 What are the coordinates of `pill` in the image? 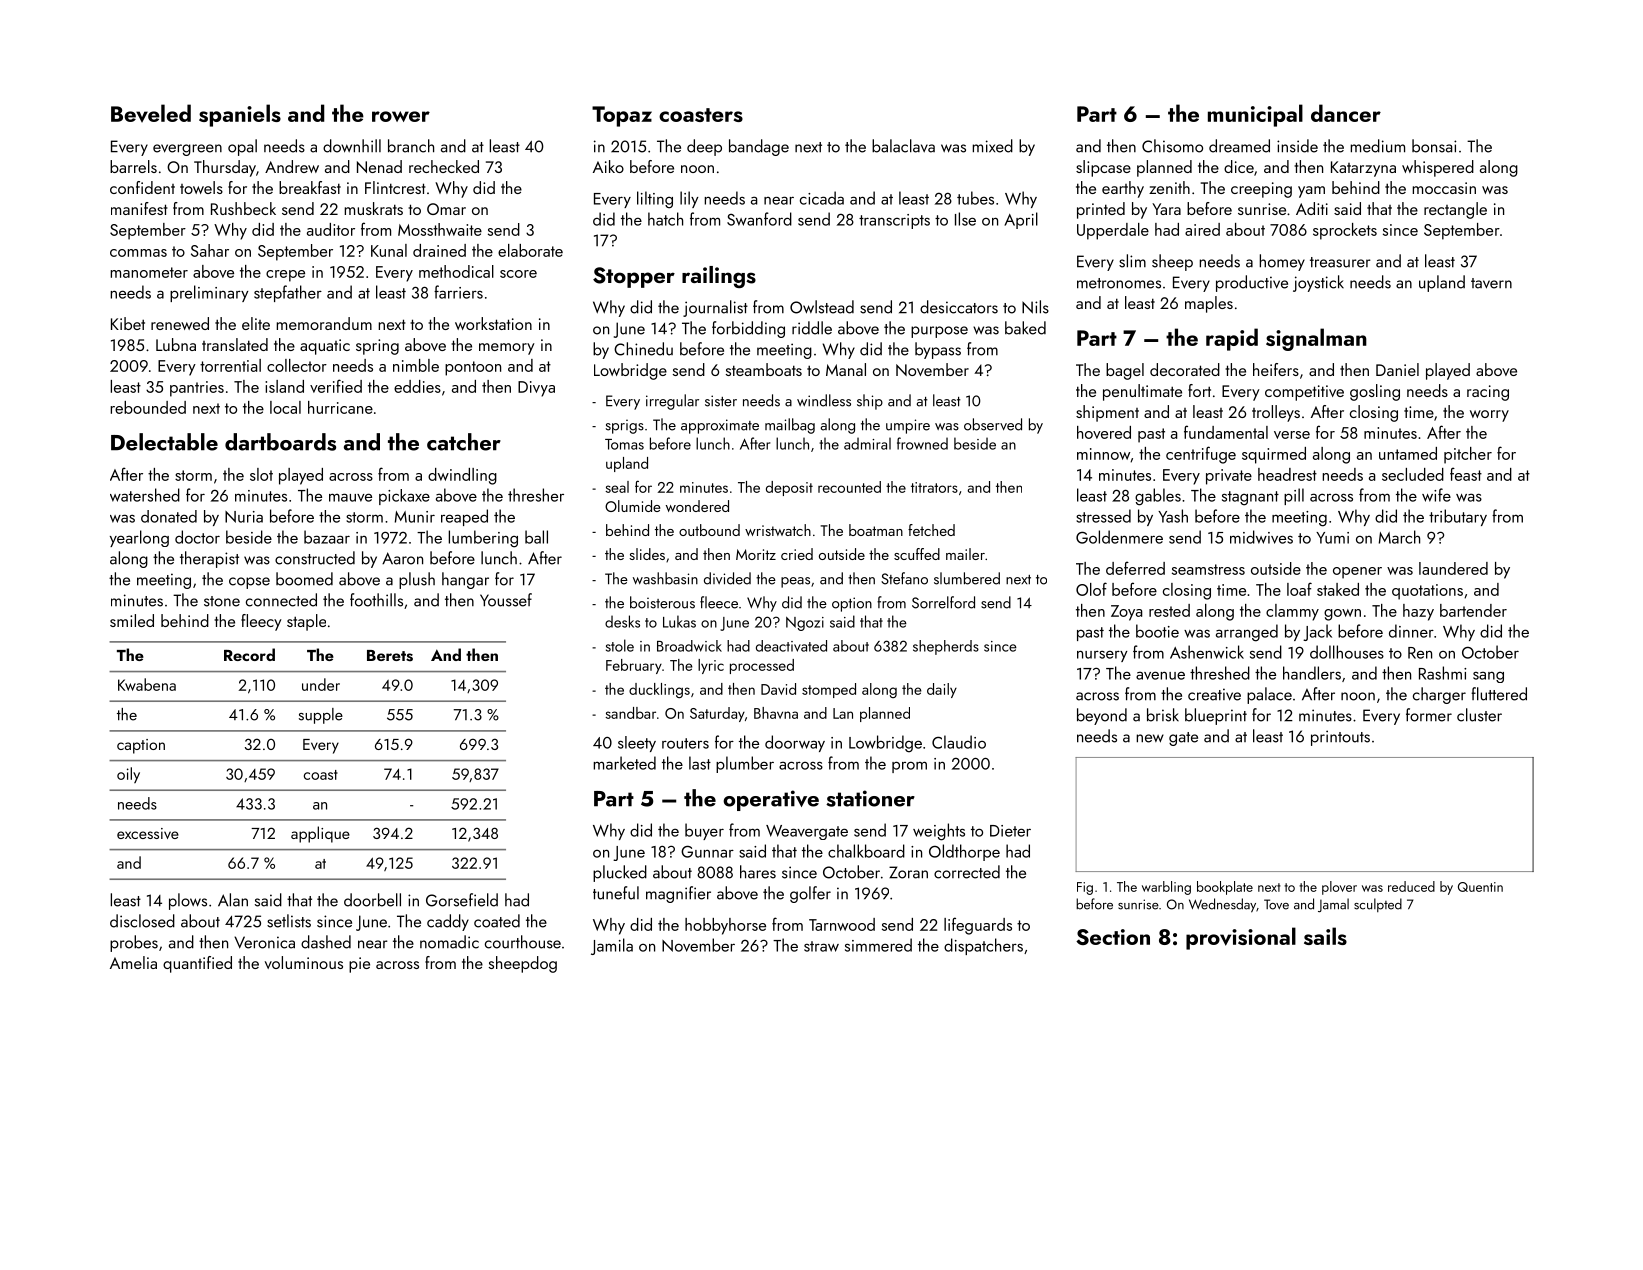 It's located at (1294, 496).
